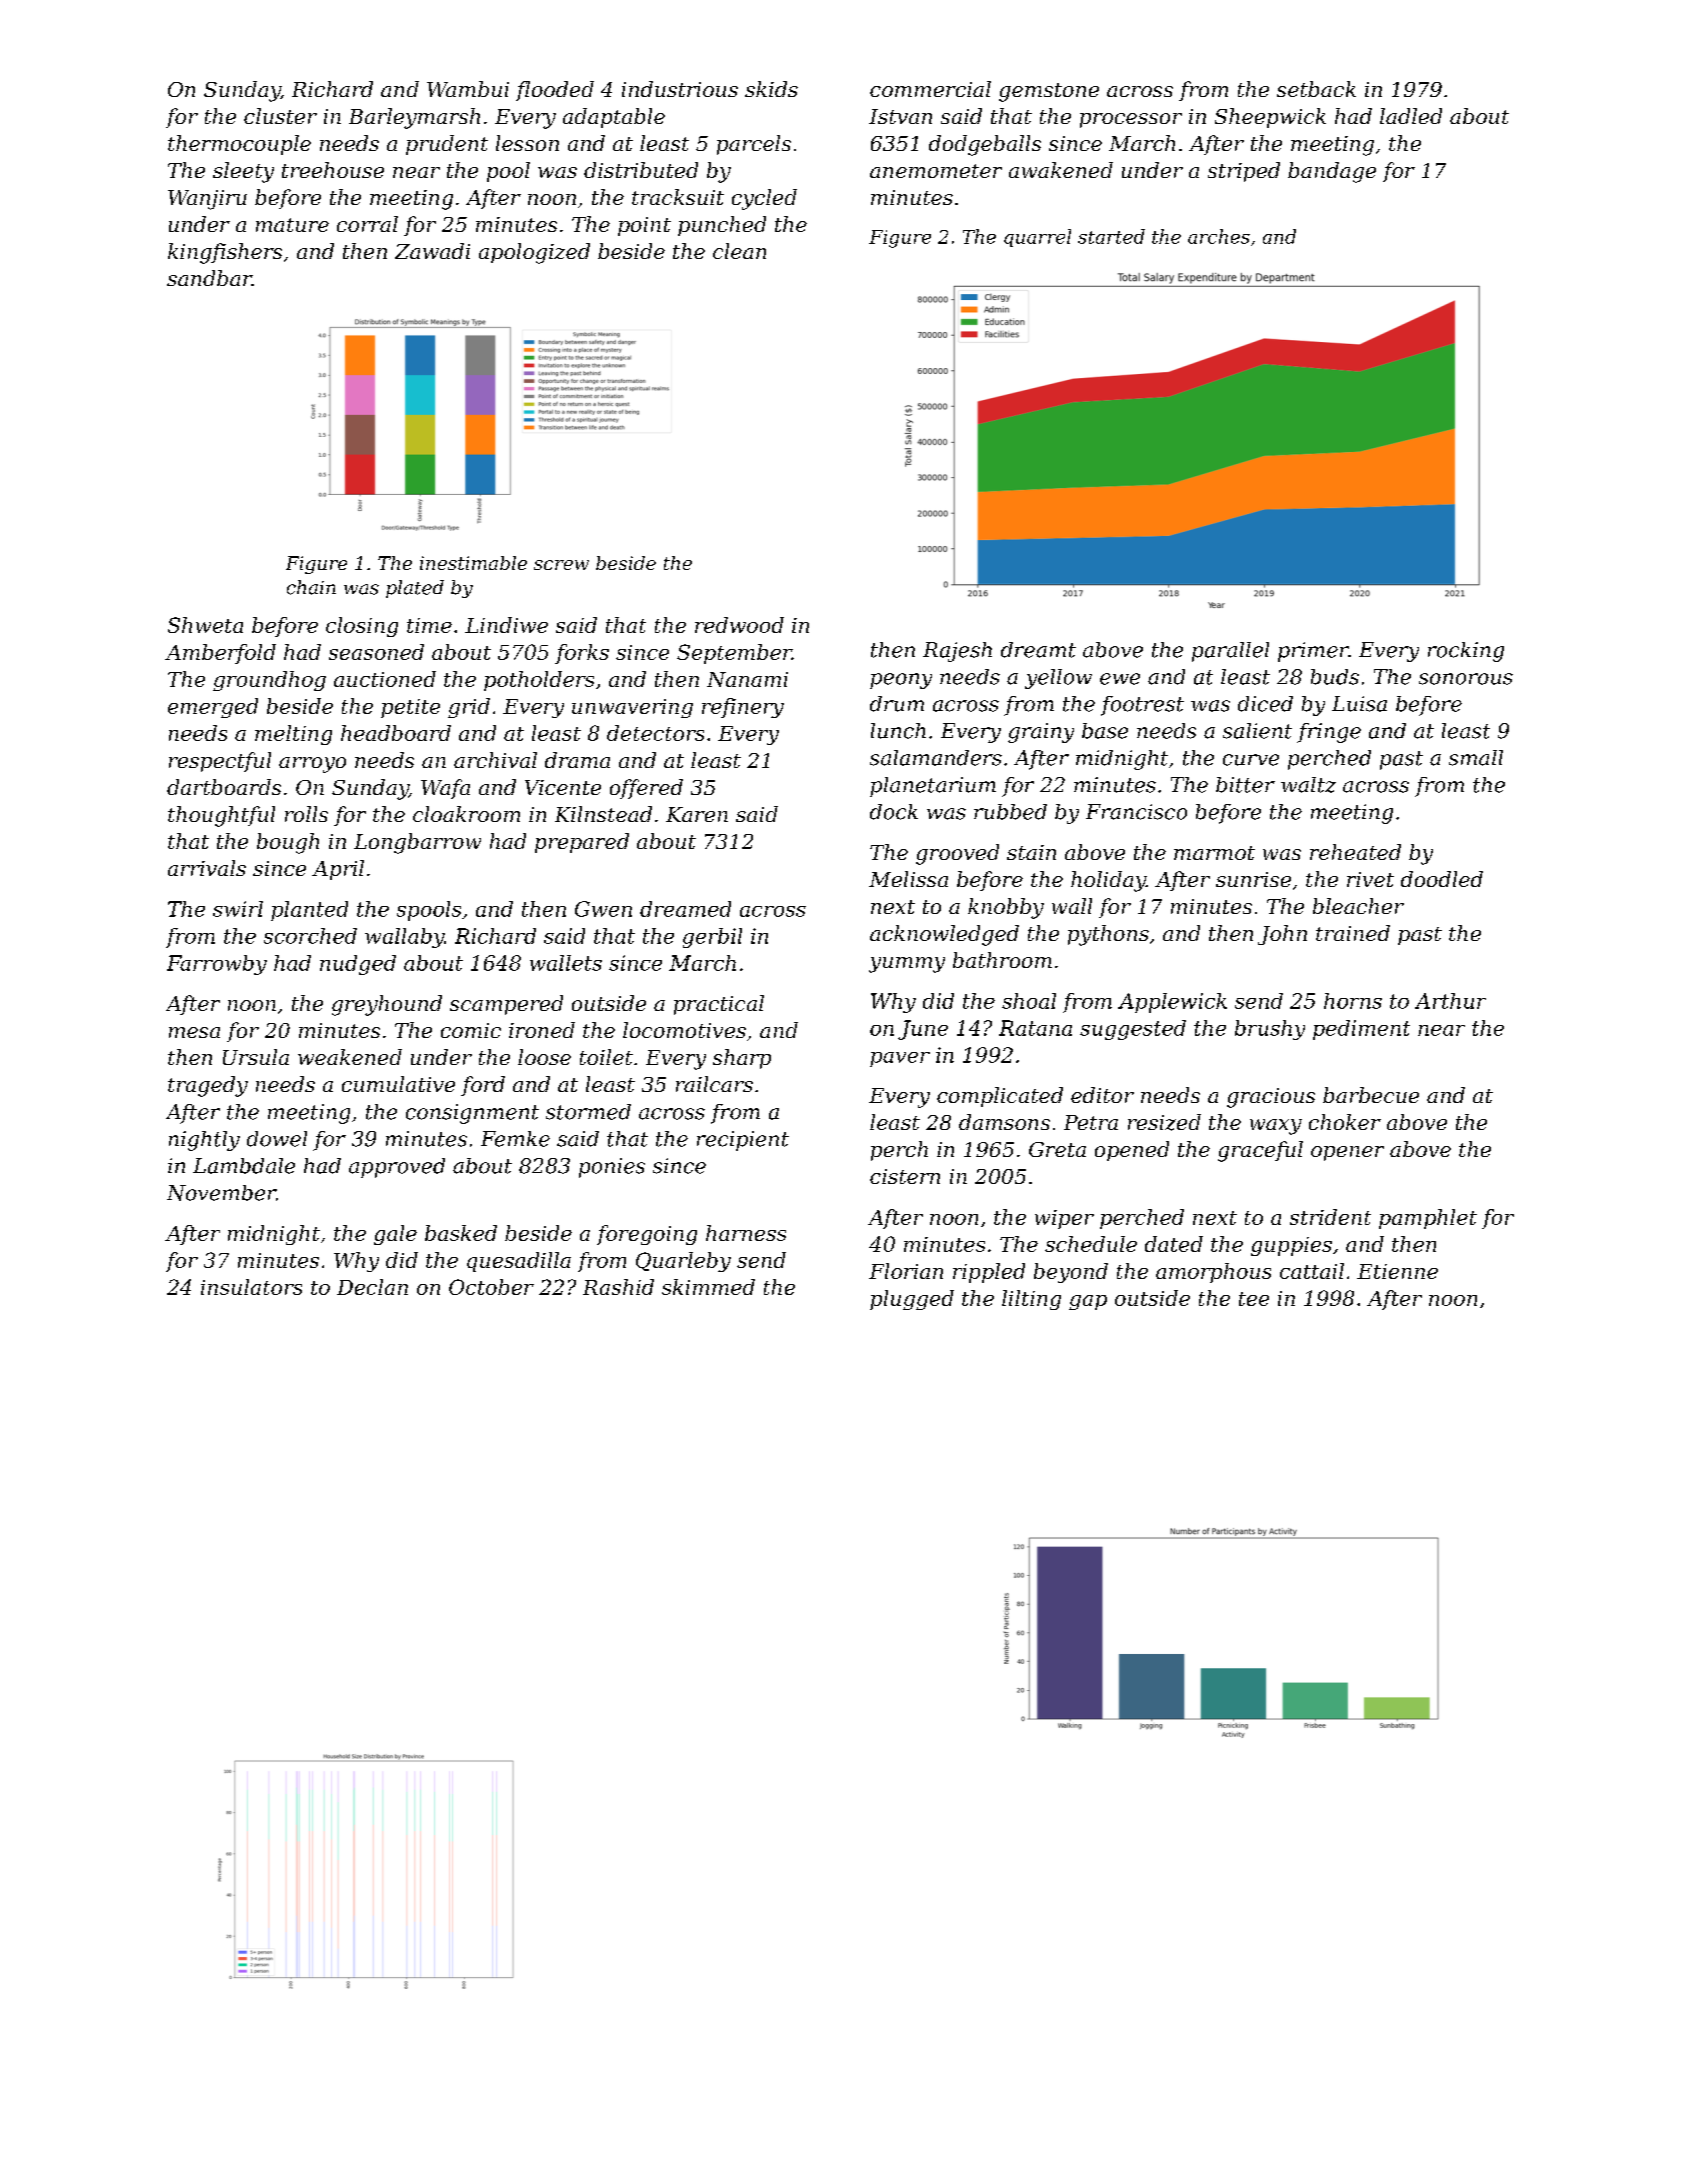  I want to click on insulators, so click(251, 1287).
